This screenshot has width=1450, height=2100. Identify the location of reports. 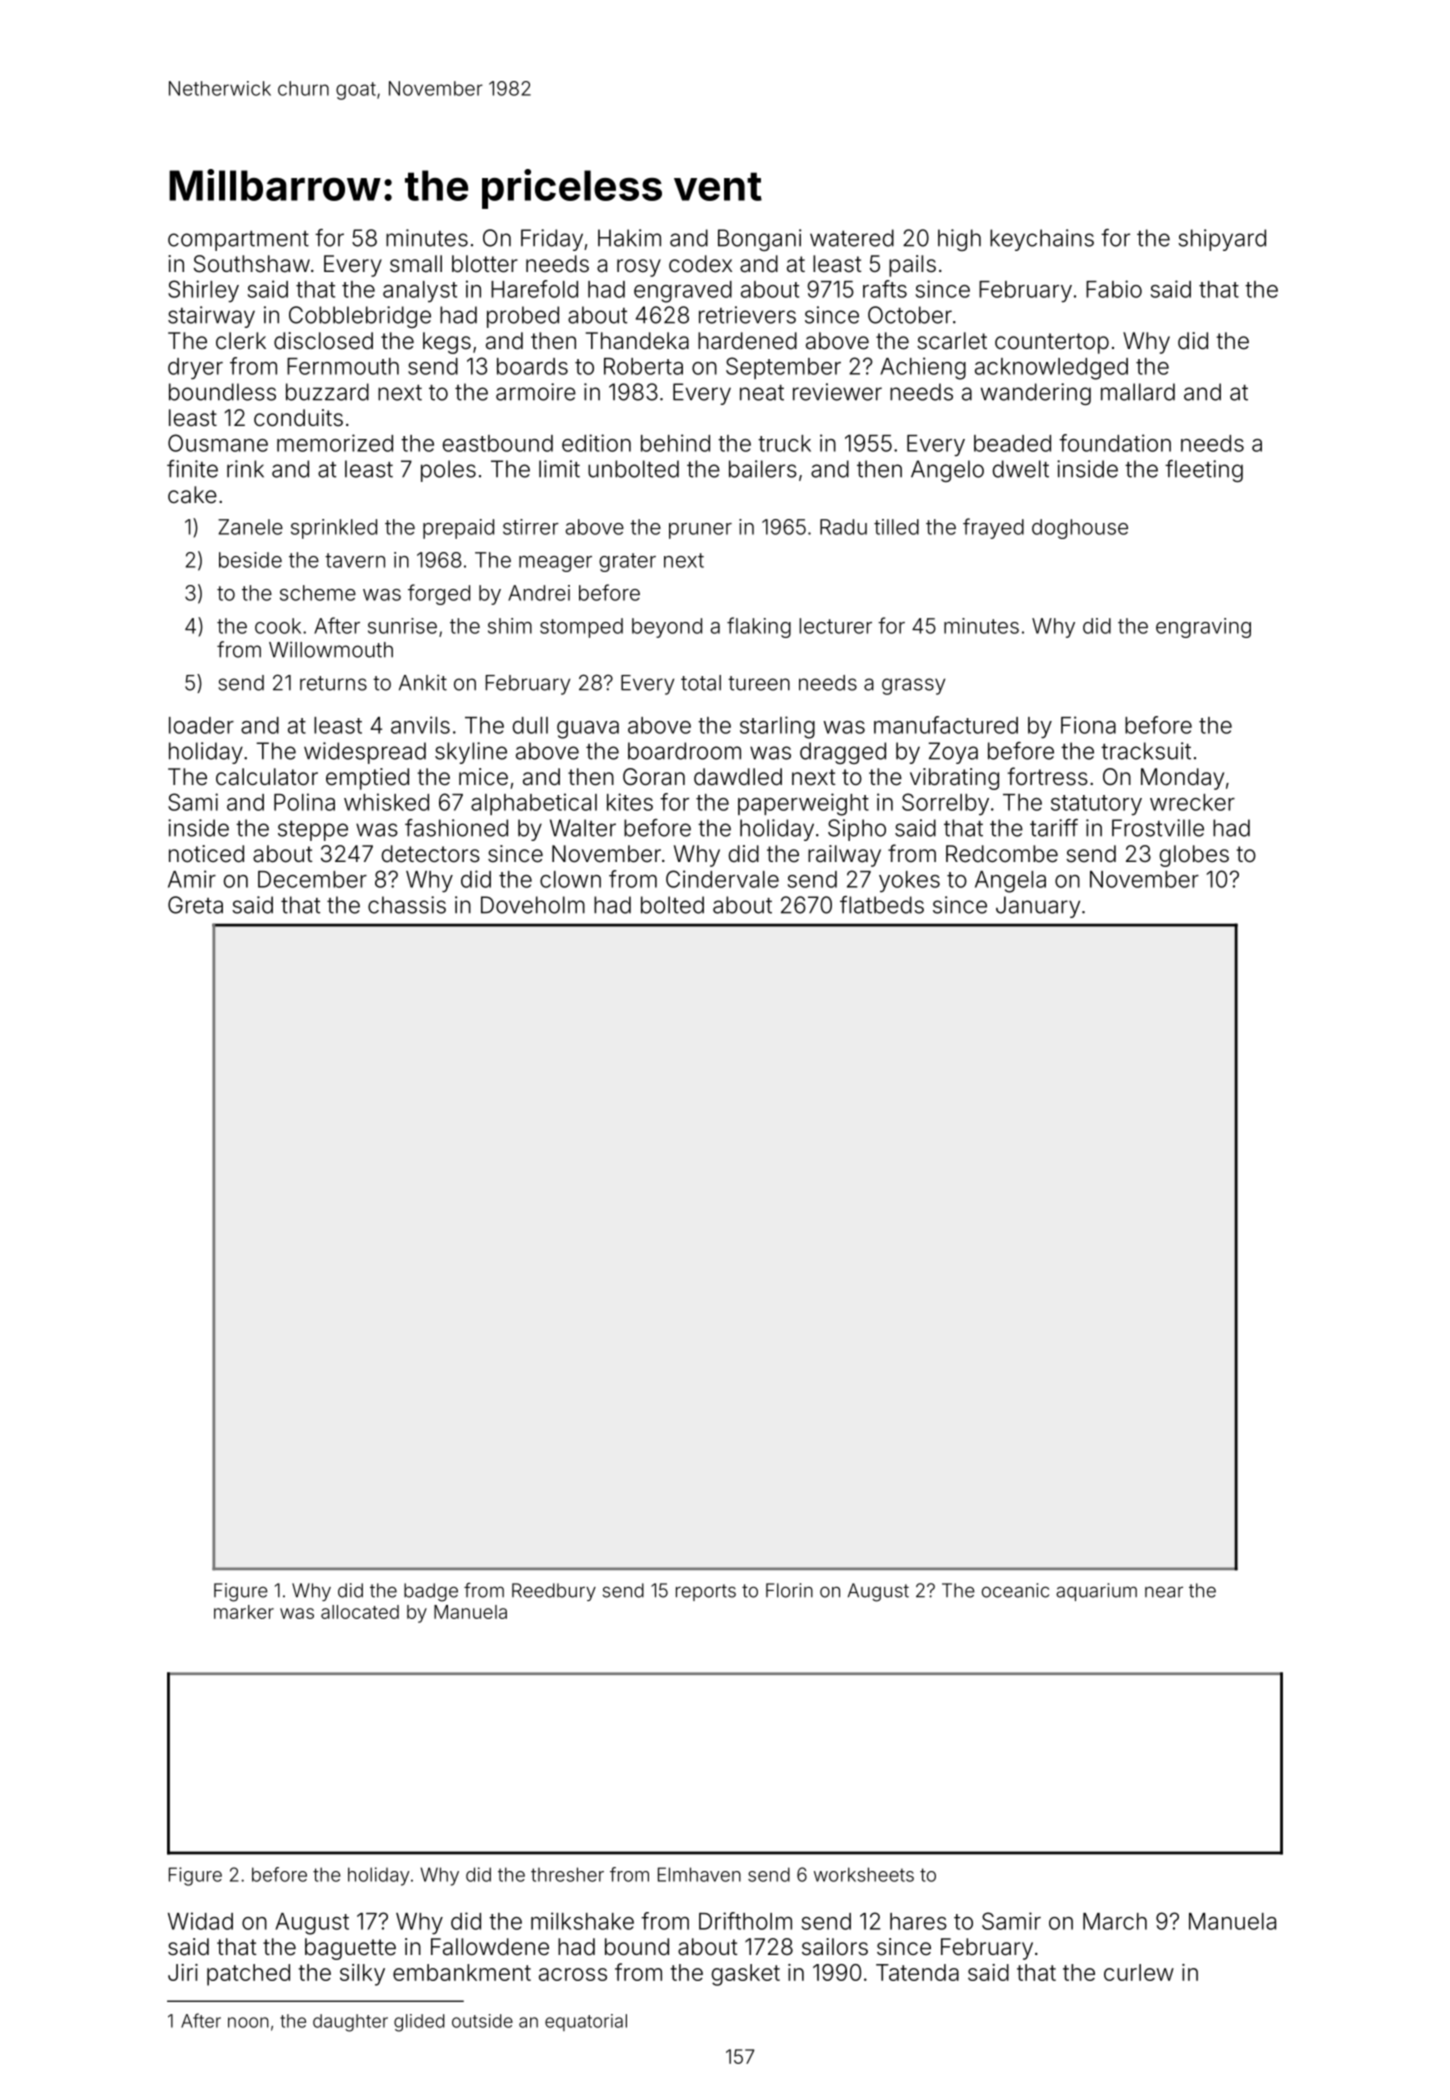
(706, 1592).
